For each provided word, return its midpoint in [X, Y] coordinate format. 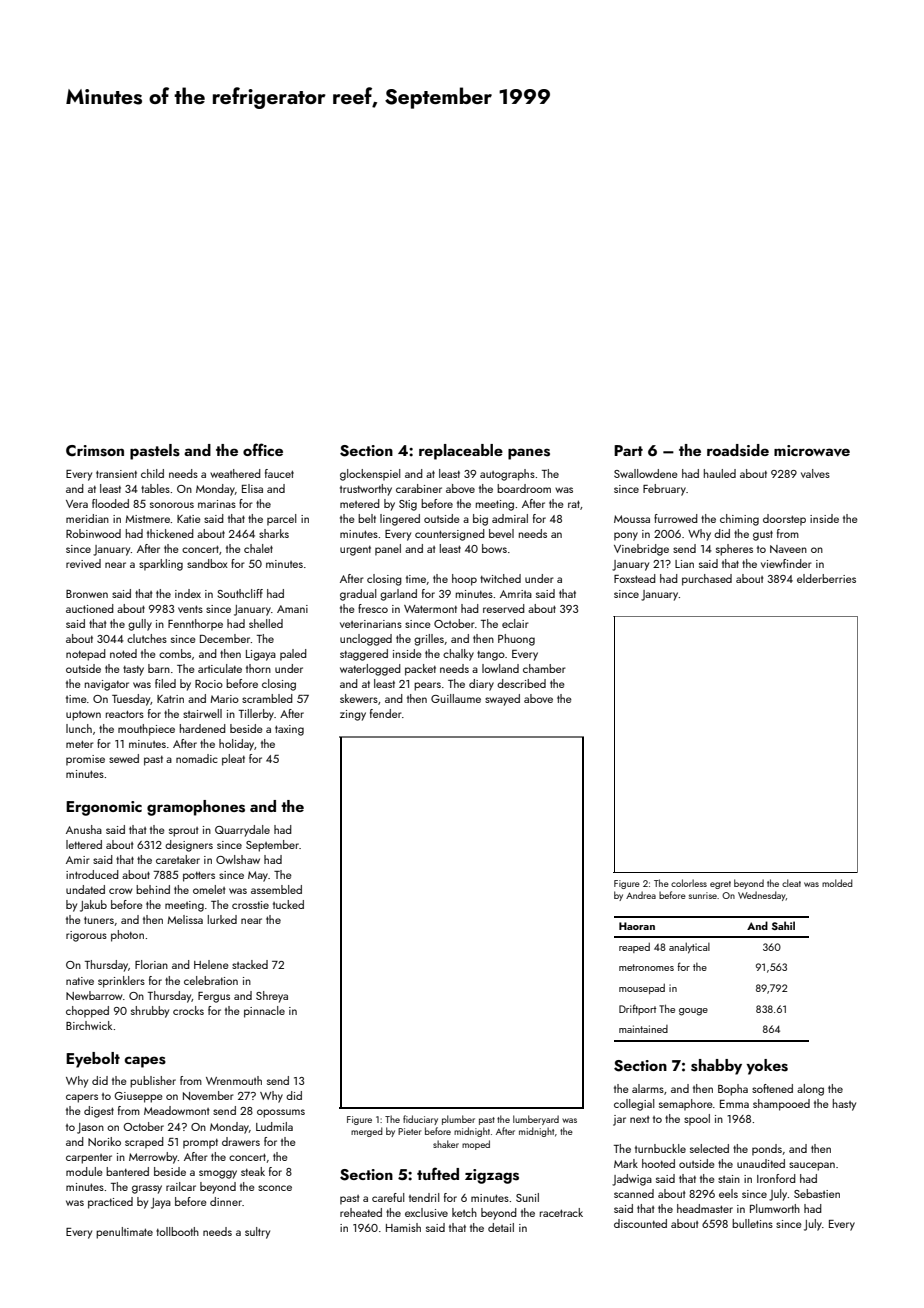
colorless [689, 883]
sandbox [207, 563]
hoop [464, 580]
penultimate [124, 1233]
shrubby [150, 1012]
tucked [288, 904]
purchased [707, 580]
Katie [189, 519]
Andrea [641, 895]
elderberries [826, 578]
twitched [500, 578]
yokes [767, 1067]
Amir [78, 860]
